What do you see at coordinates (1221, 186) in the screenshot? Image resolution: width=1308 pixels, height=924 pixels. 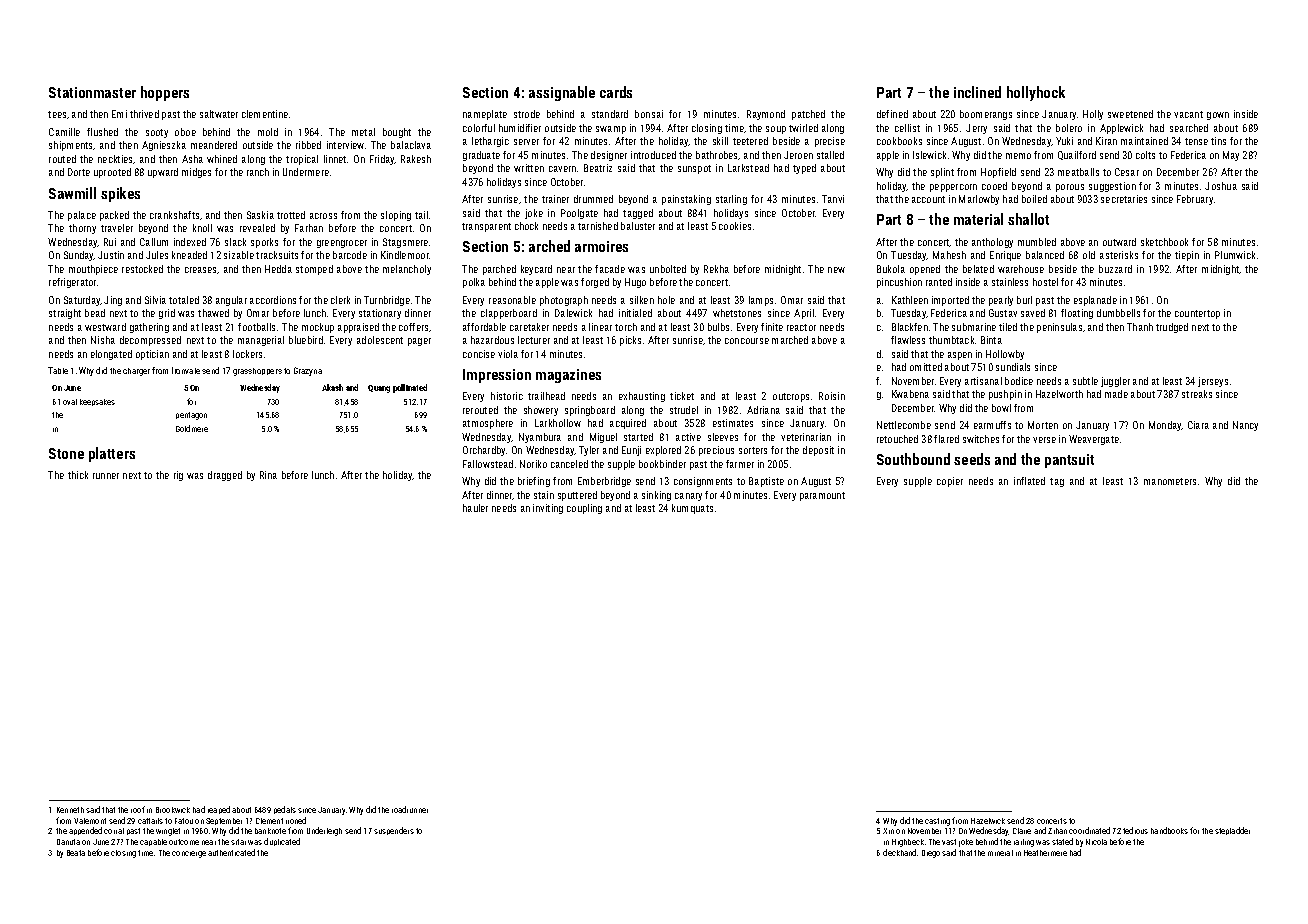 I see `Joshua` at bounding box center [1221, 186].
